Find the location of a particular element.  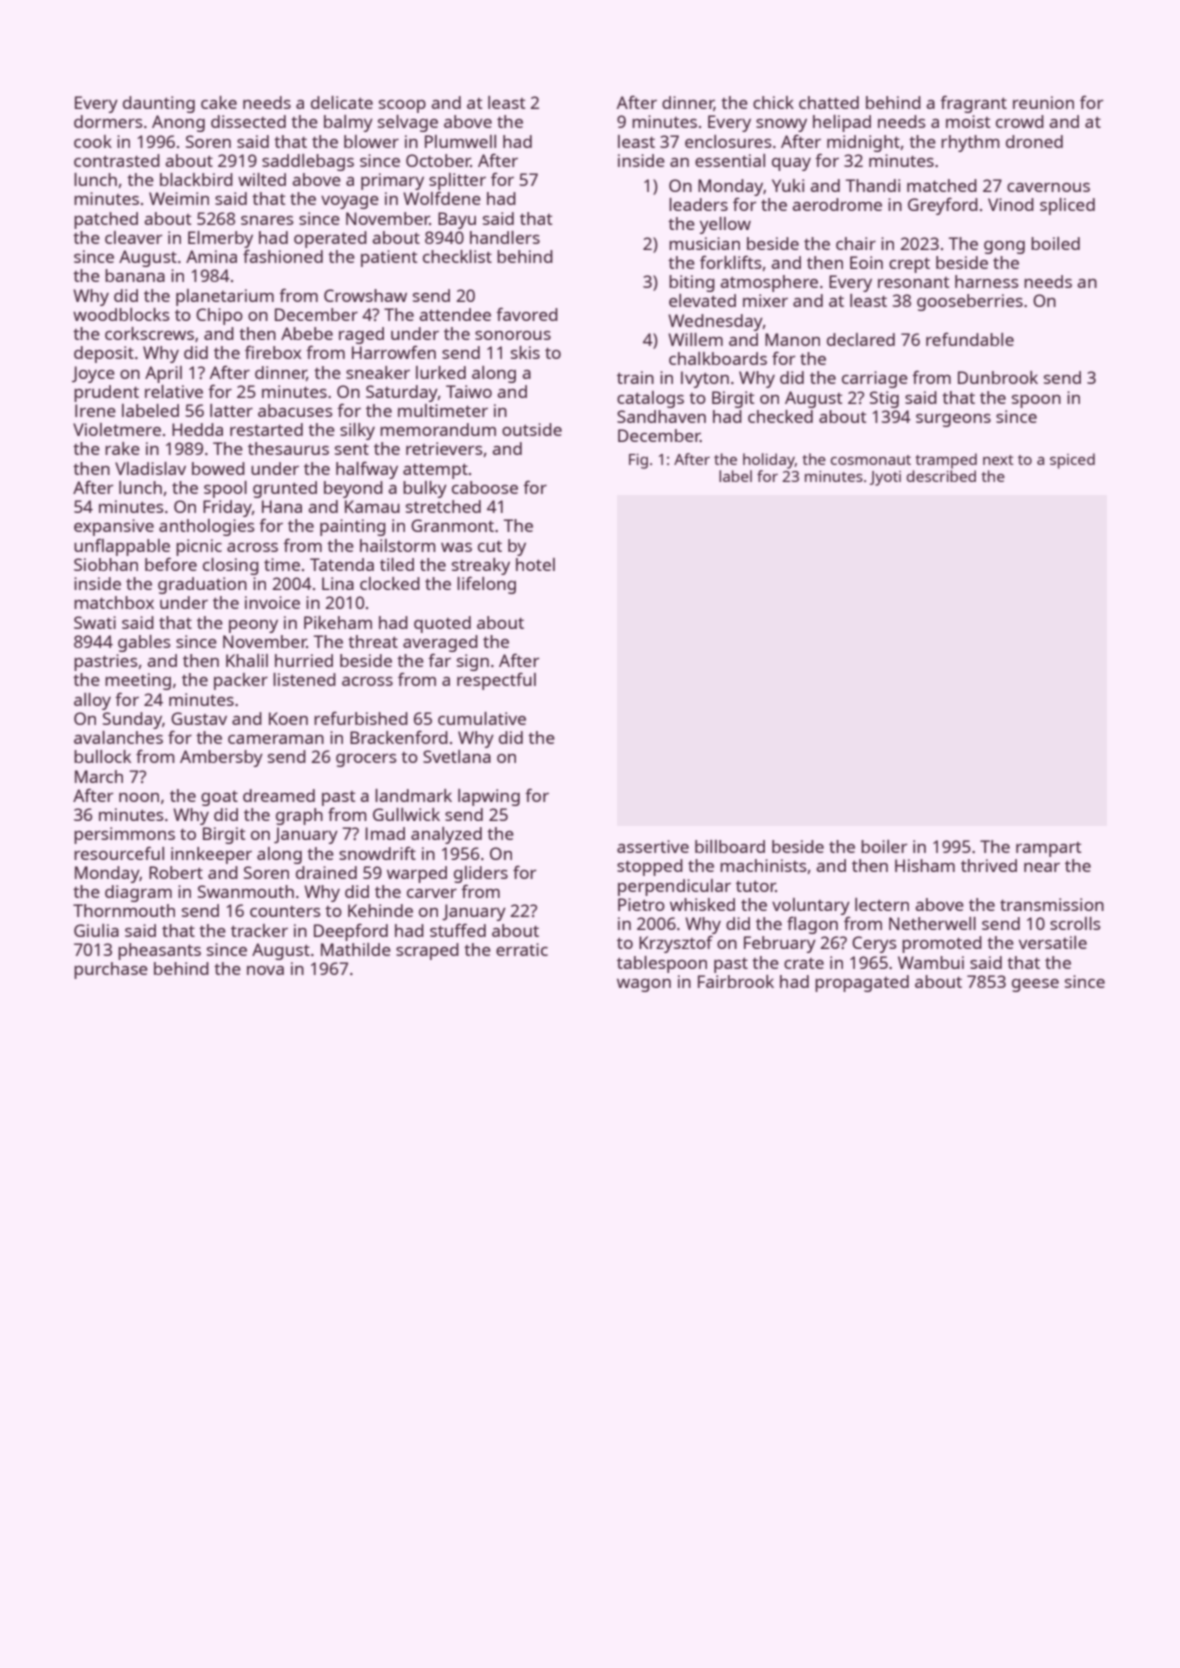

boiler is located at coordinates (884, 846).
